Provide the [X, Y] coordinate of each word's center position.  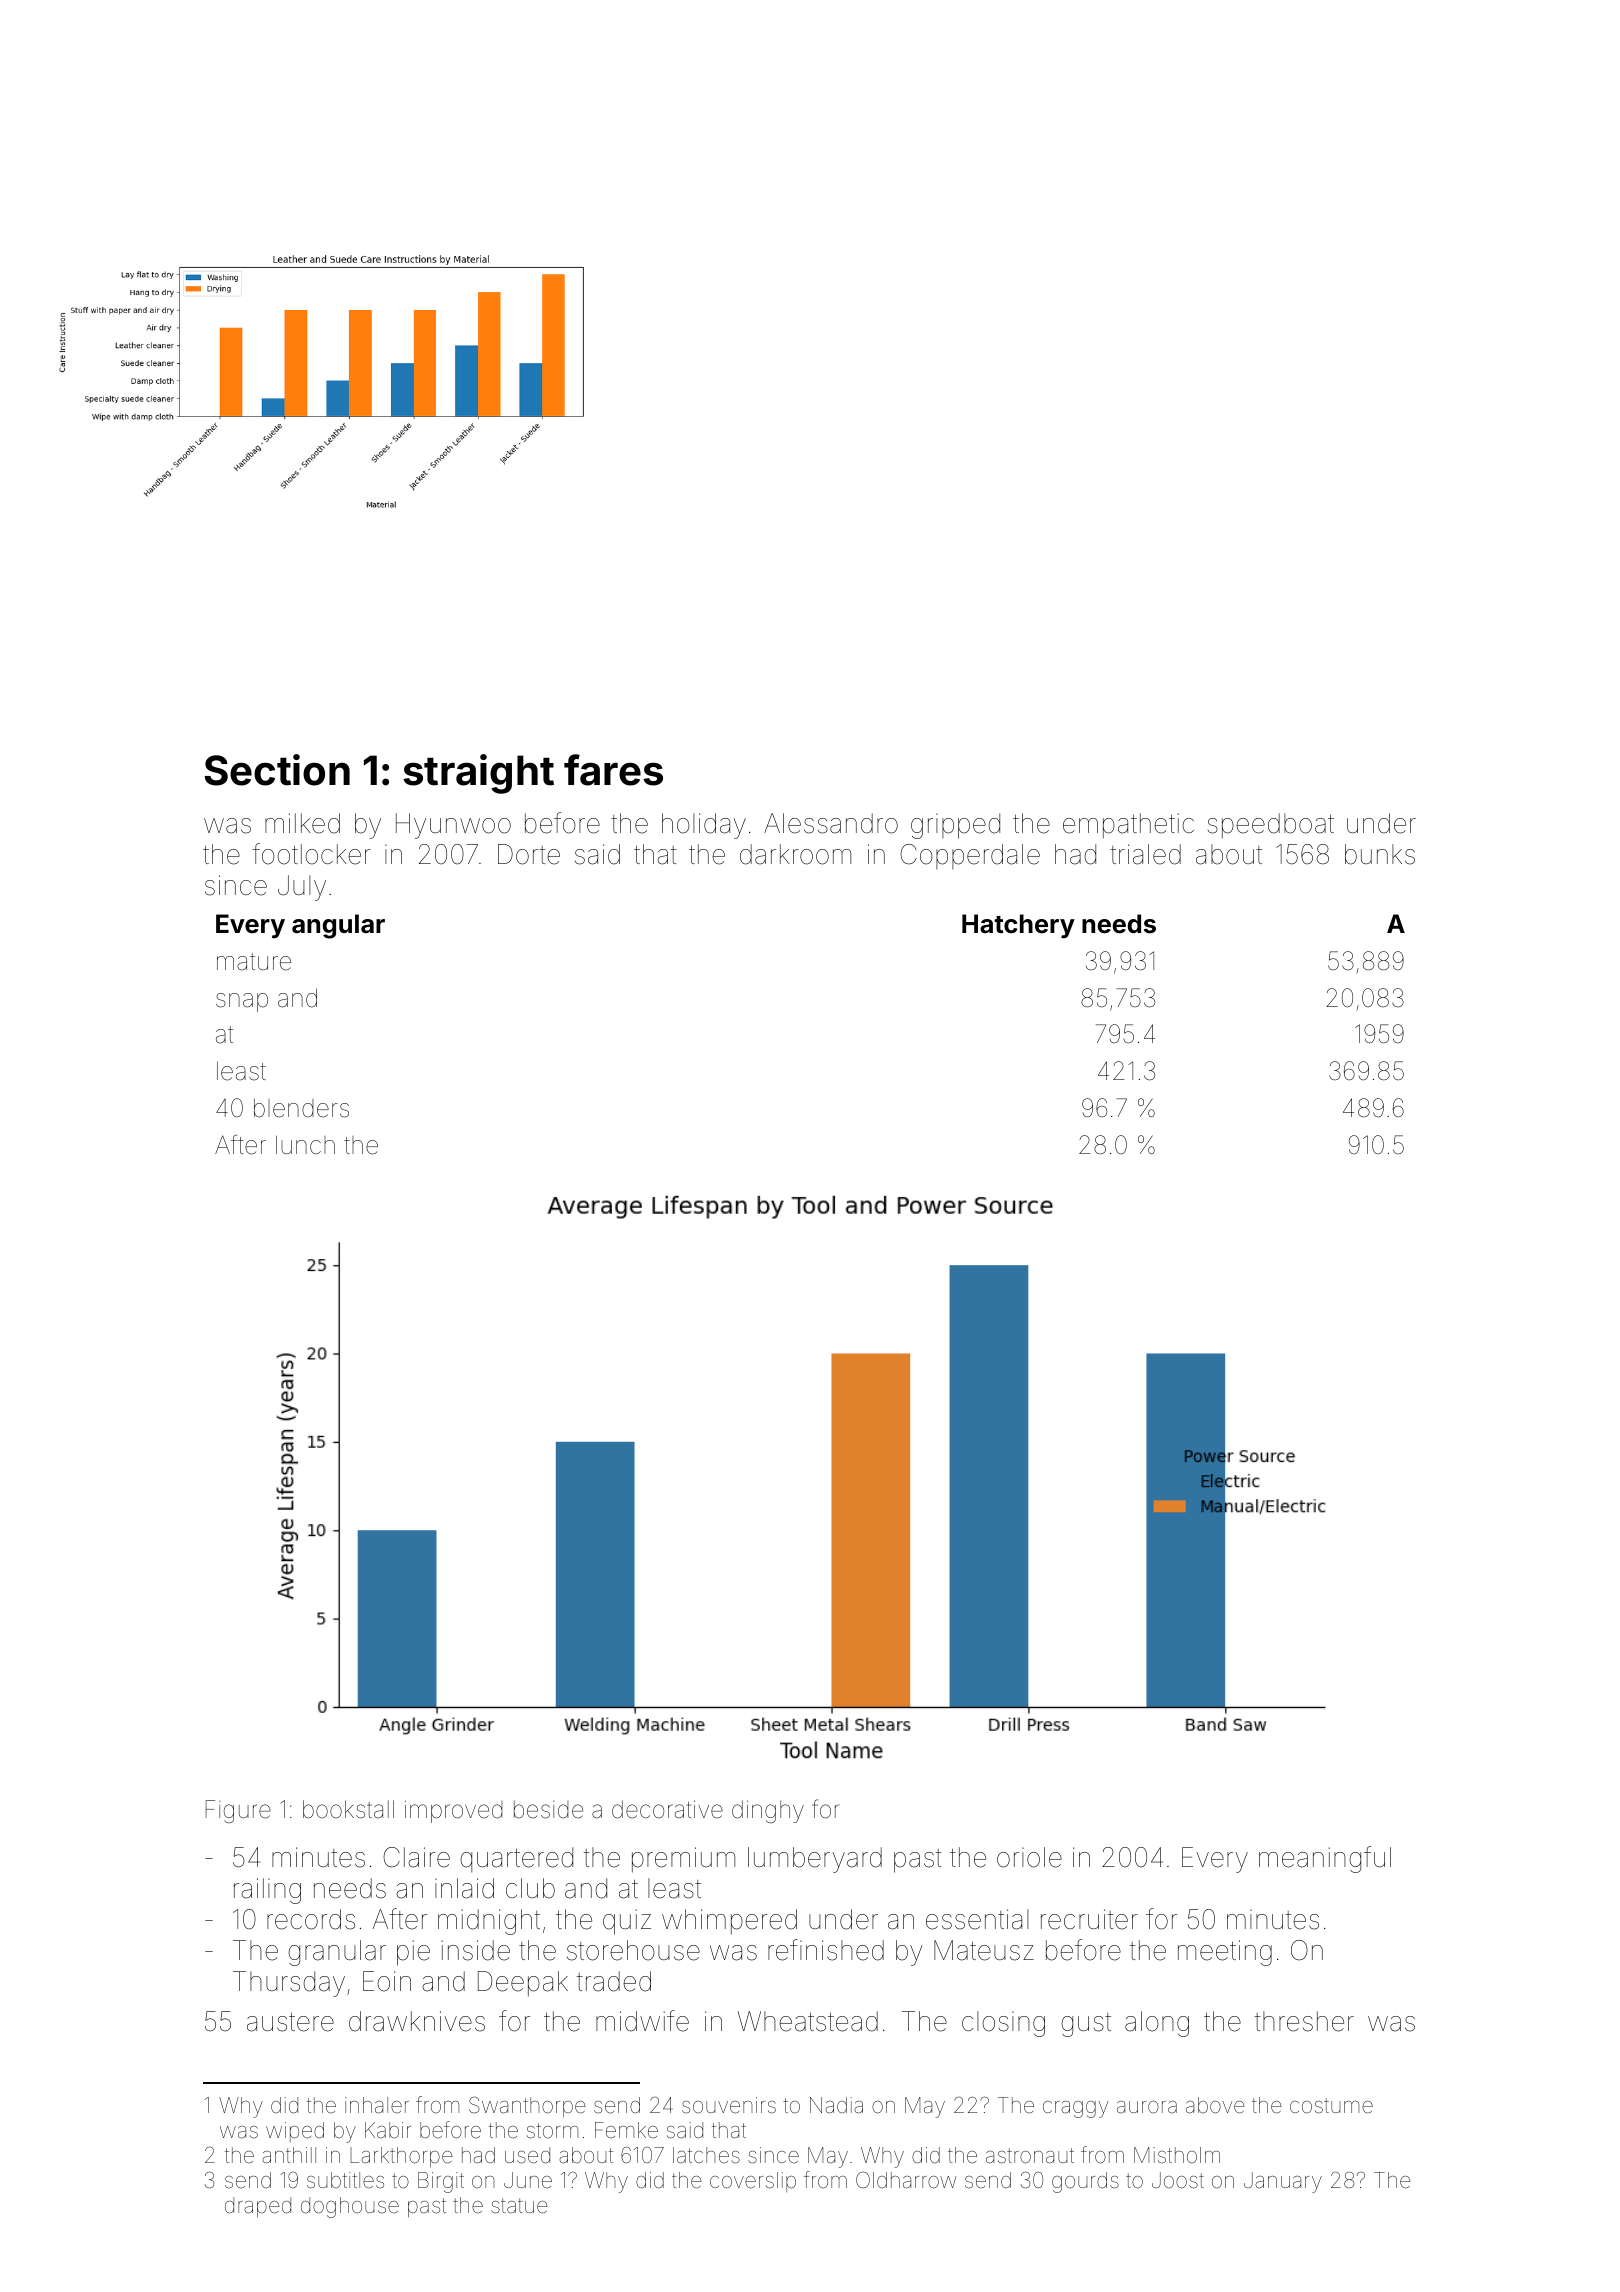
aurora [1147, 2107]
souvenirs [729, 2105]
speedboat [1271, 826]
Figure [238, 1811]
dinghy [768, 1811]
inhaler [377, 2105]
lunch [305, 1145]
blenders [301, 1108]
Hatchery [1018, 926]
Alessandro [831, 823]
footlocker [312, 854]
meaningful [1325, 1859]
